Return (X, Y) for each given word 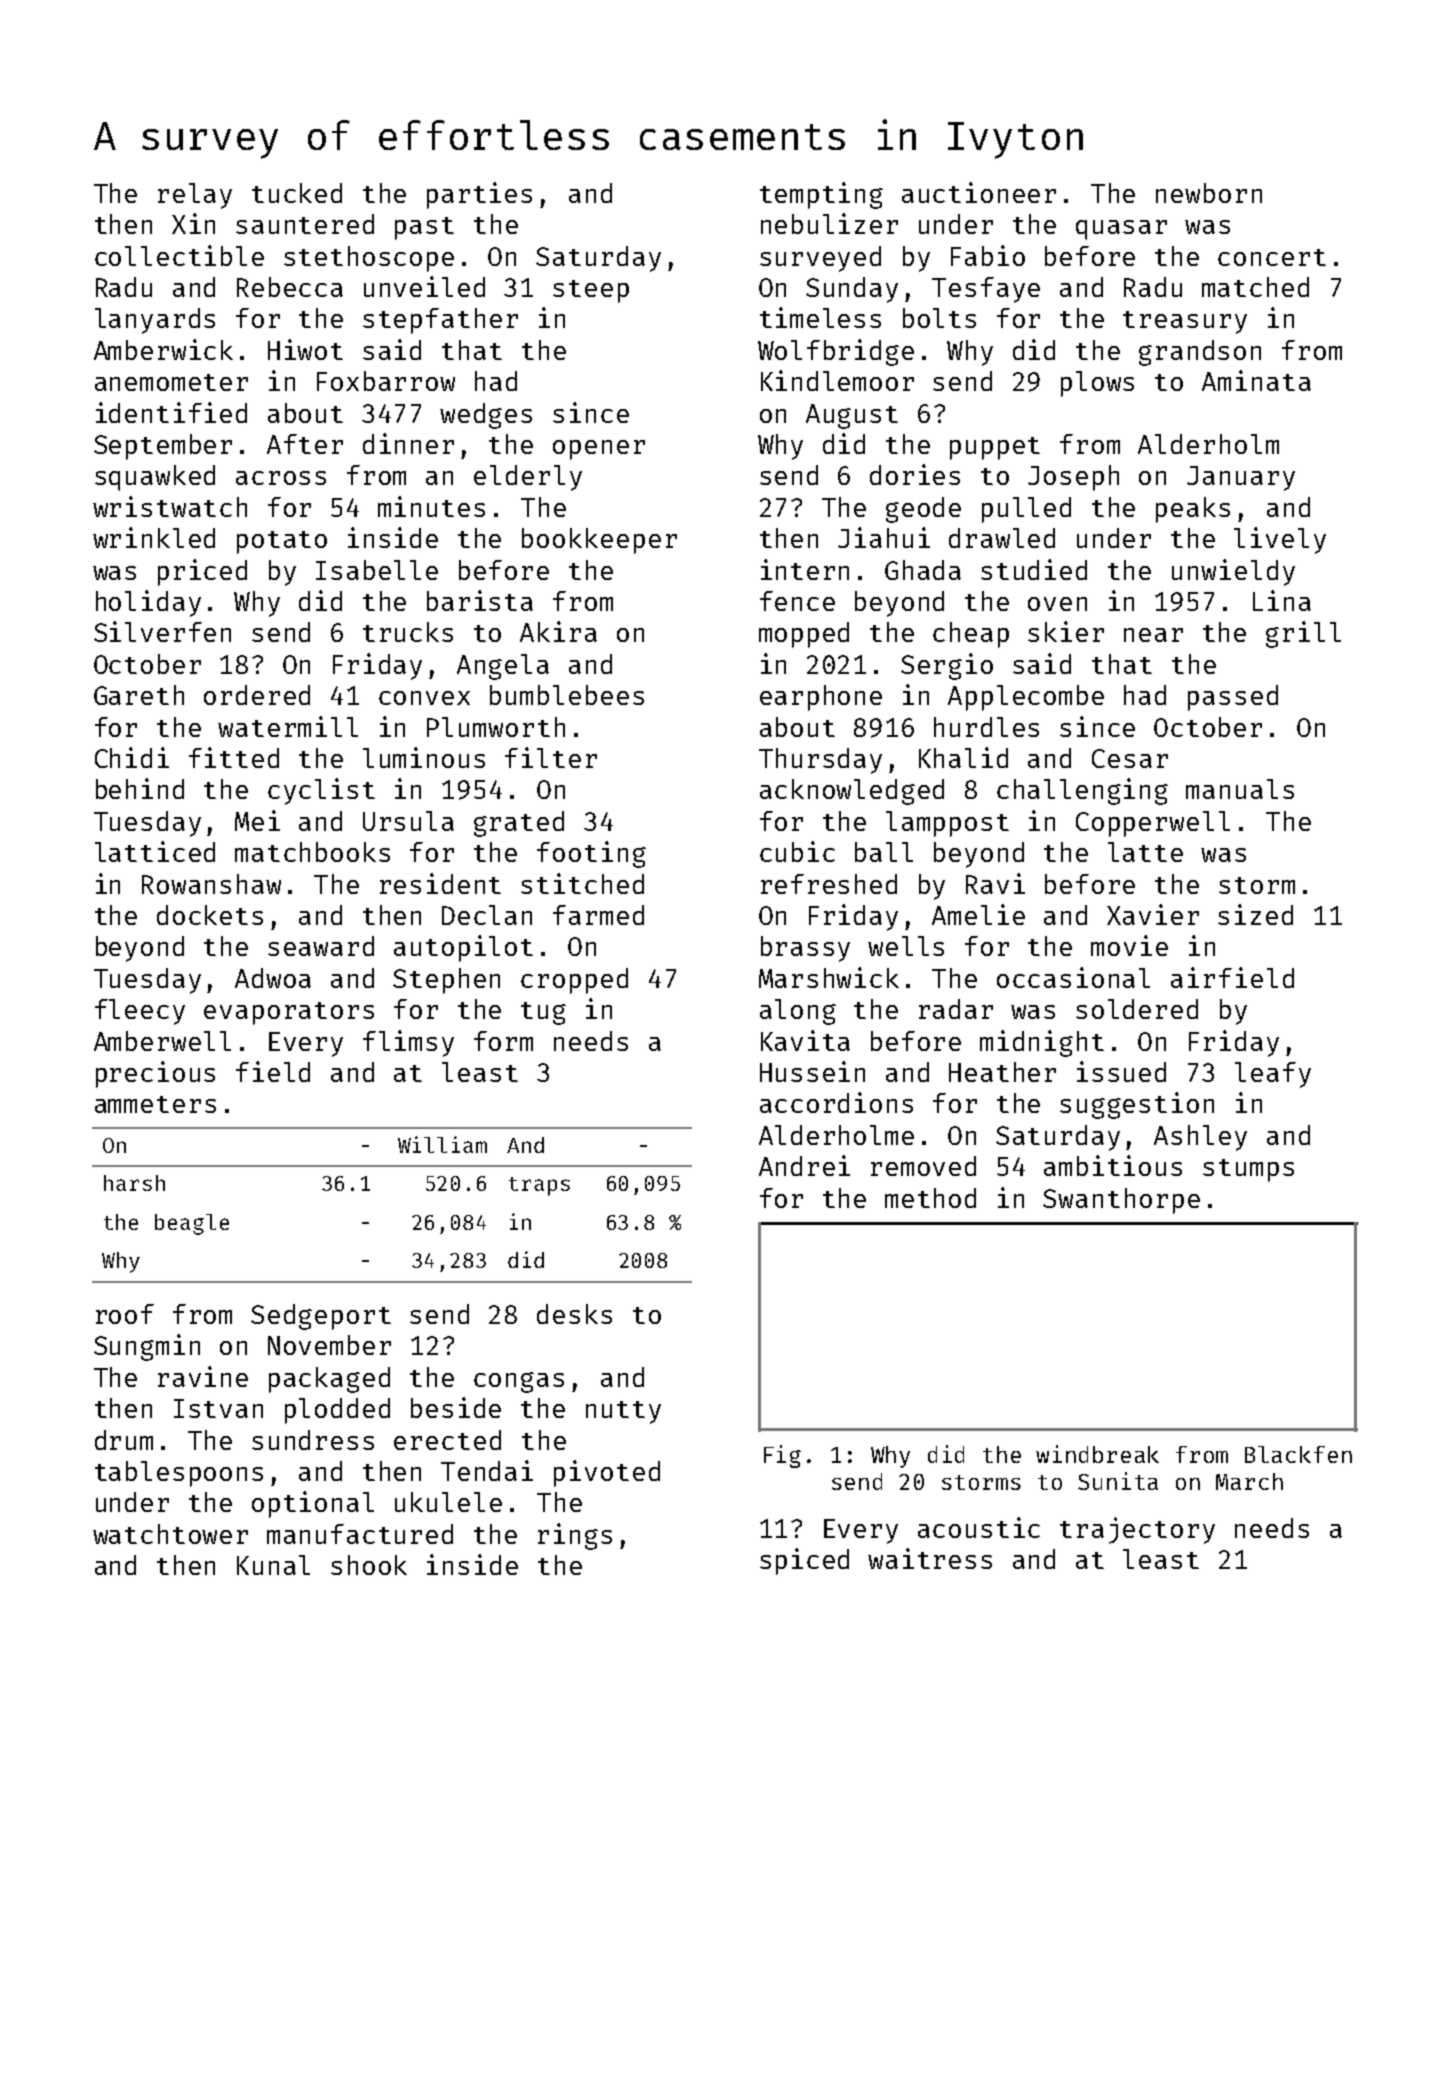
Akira (558, 631)
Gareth (139, 695)
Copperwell (1153, 824)
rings (575, 1536)
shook (369, 1565)
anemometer (171, 382)
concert (1272, 257)
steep (591, 291)
